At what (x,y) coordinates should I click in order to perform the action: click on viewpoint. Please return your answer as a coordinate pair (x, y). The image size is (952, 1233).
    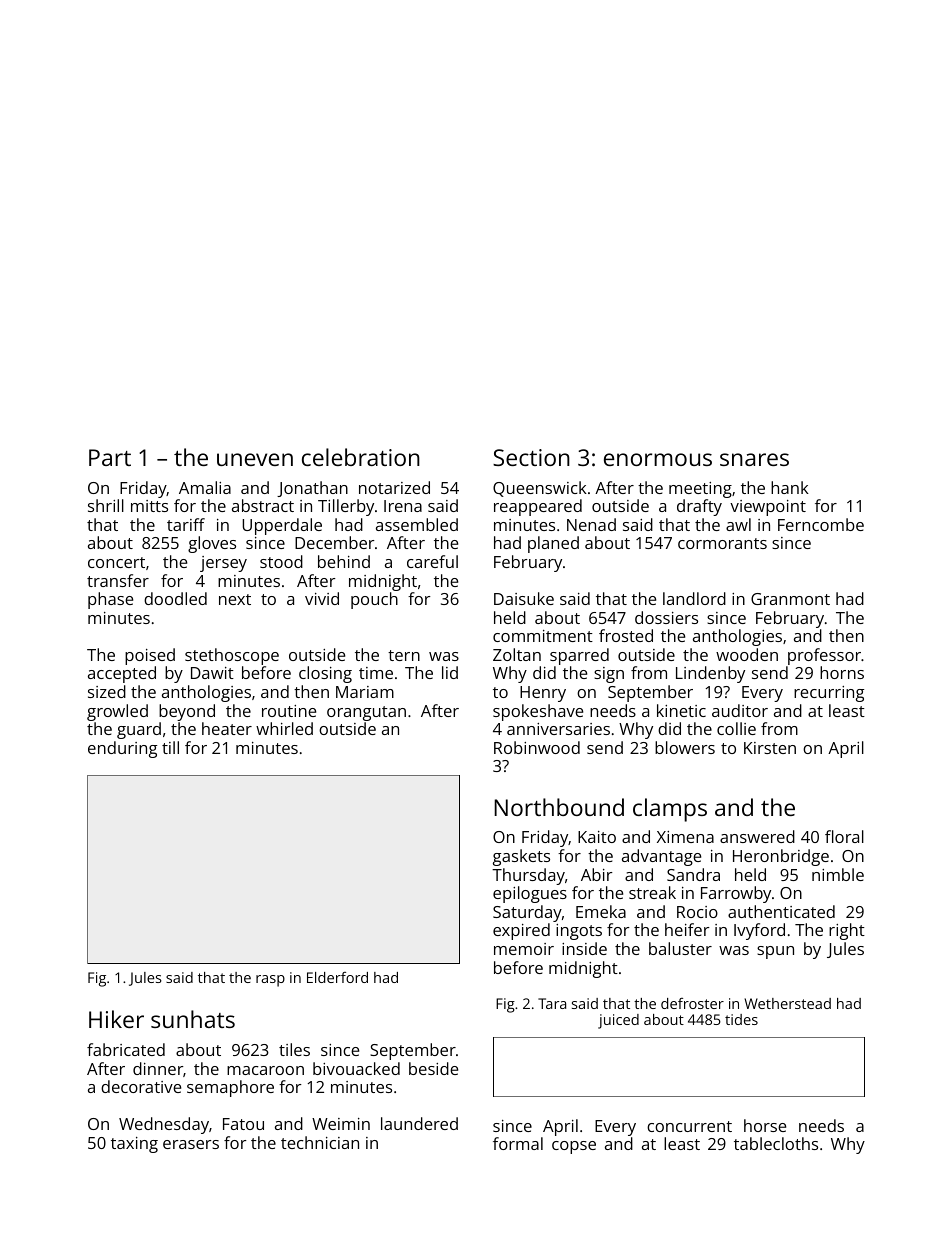
    Looking at the image, I should click on (768, 508).
